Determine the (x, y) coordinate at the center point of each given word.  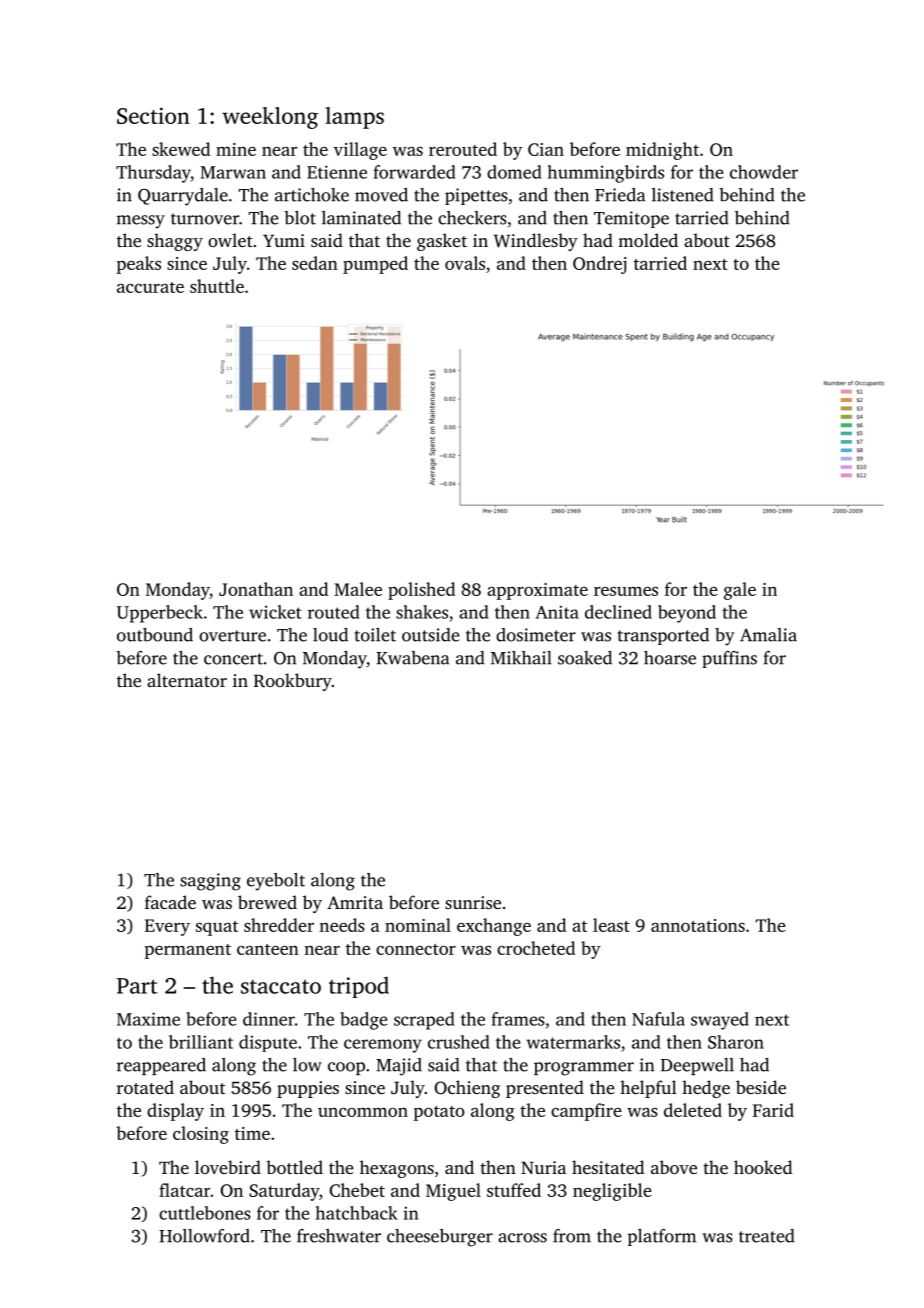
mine (236, 149)
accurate (150, 287)
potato (439, 1113)
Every (167, 927)
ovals (465, 263)
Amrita (355, 902)
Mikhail (521, 658)
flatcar (184, 1190)
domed (514, 172)
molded (648, 240)
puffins (729, 659)
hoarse (670, 658)
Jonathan (256, 589)
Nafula (658, 1019)
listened (683, 195)
